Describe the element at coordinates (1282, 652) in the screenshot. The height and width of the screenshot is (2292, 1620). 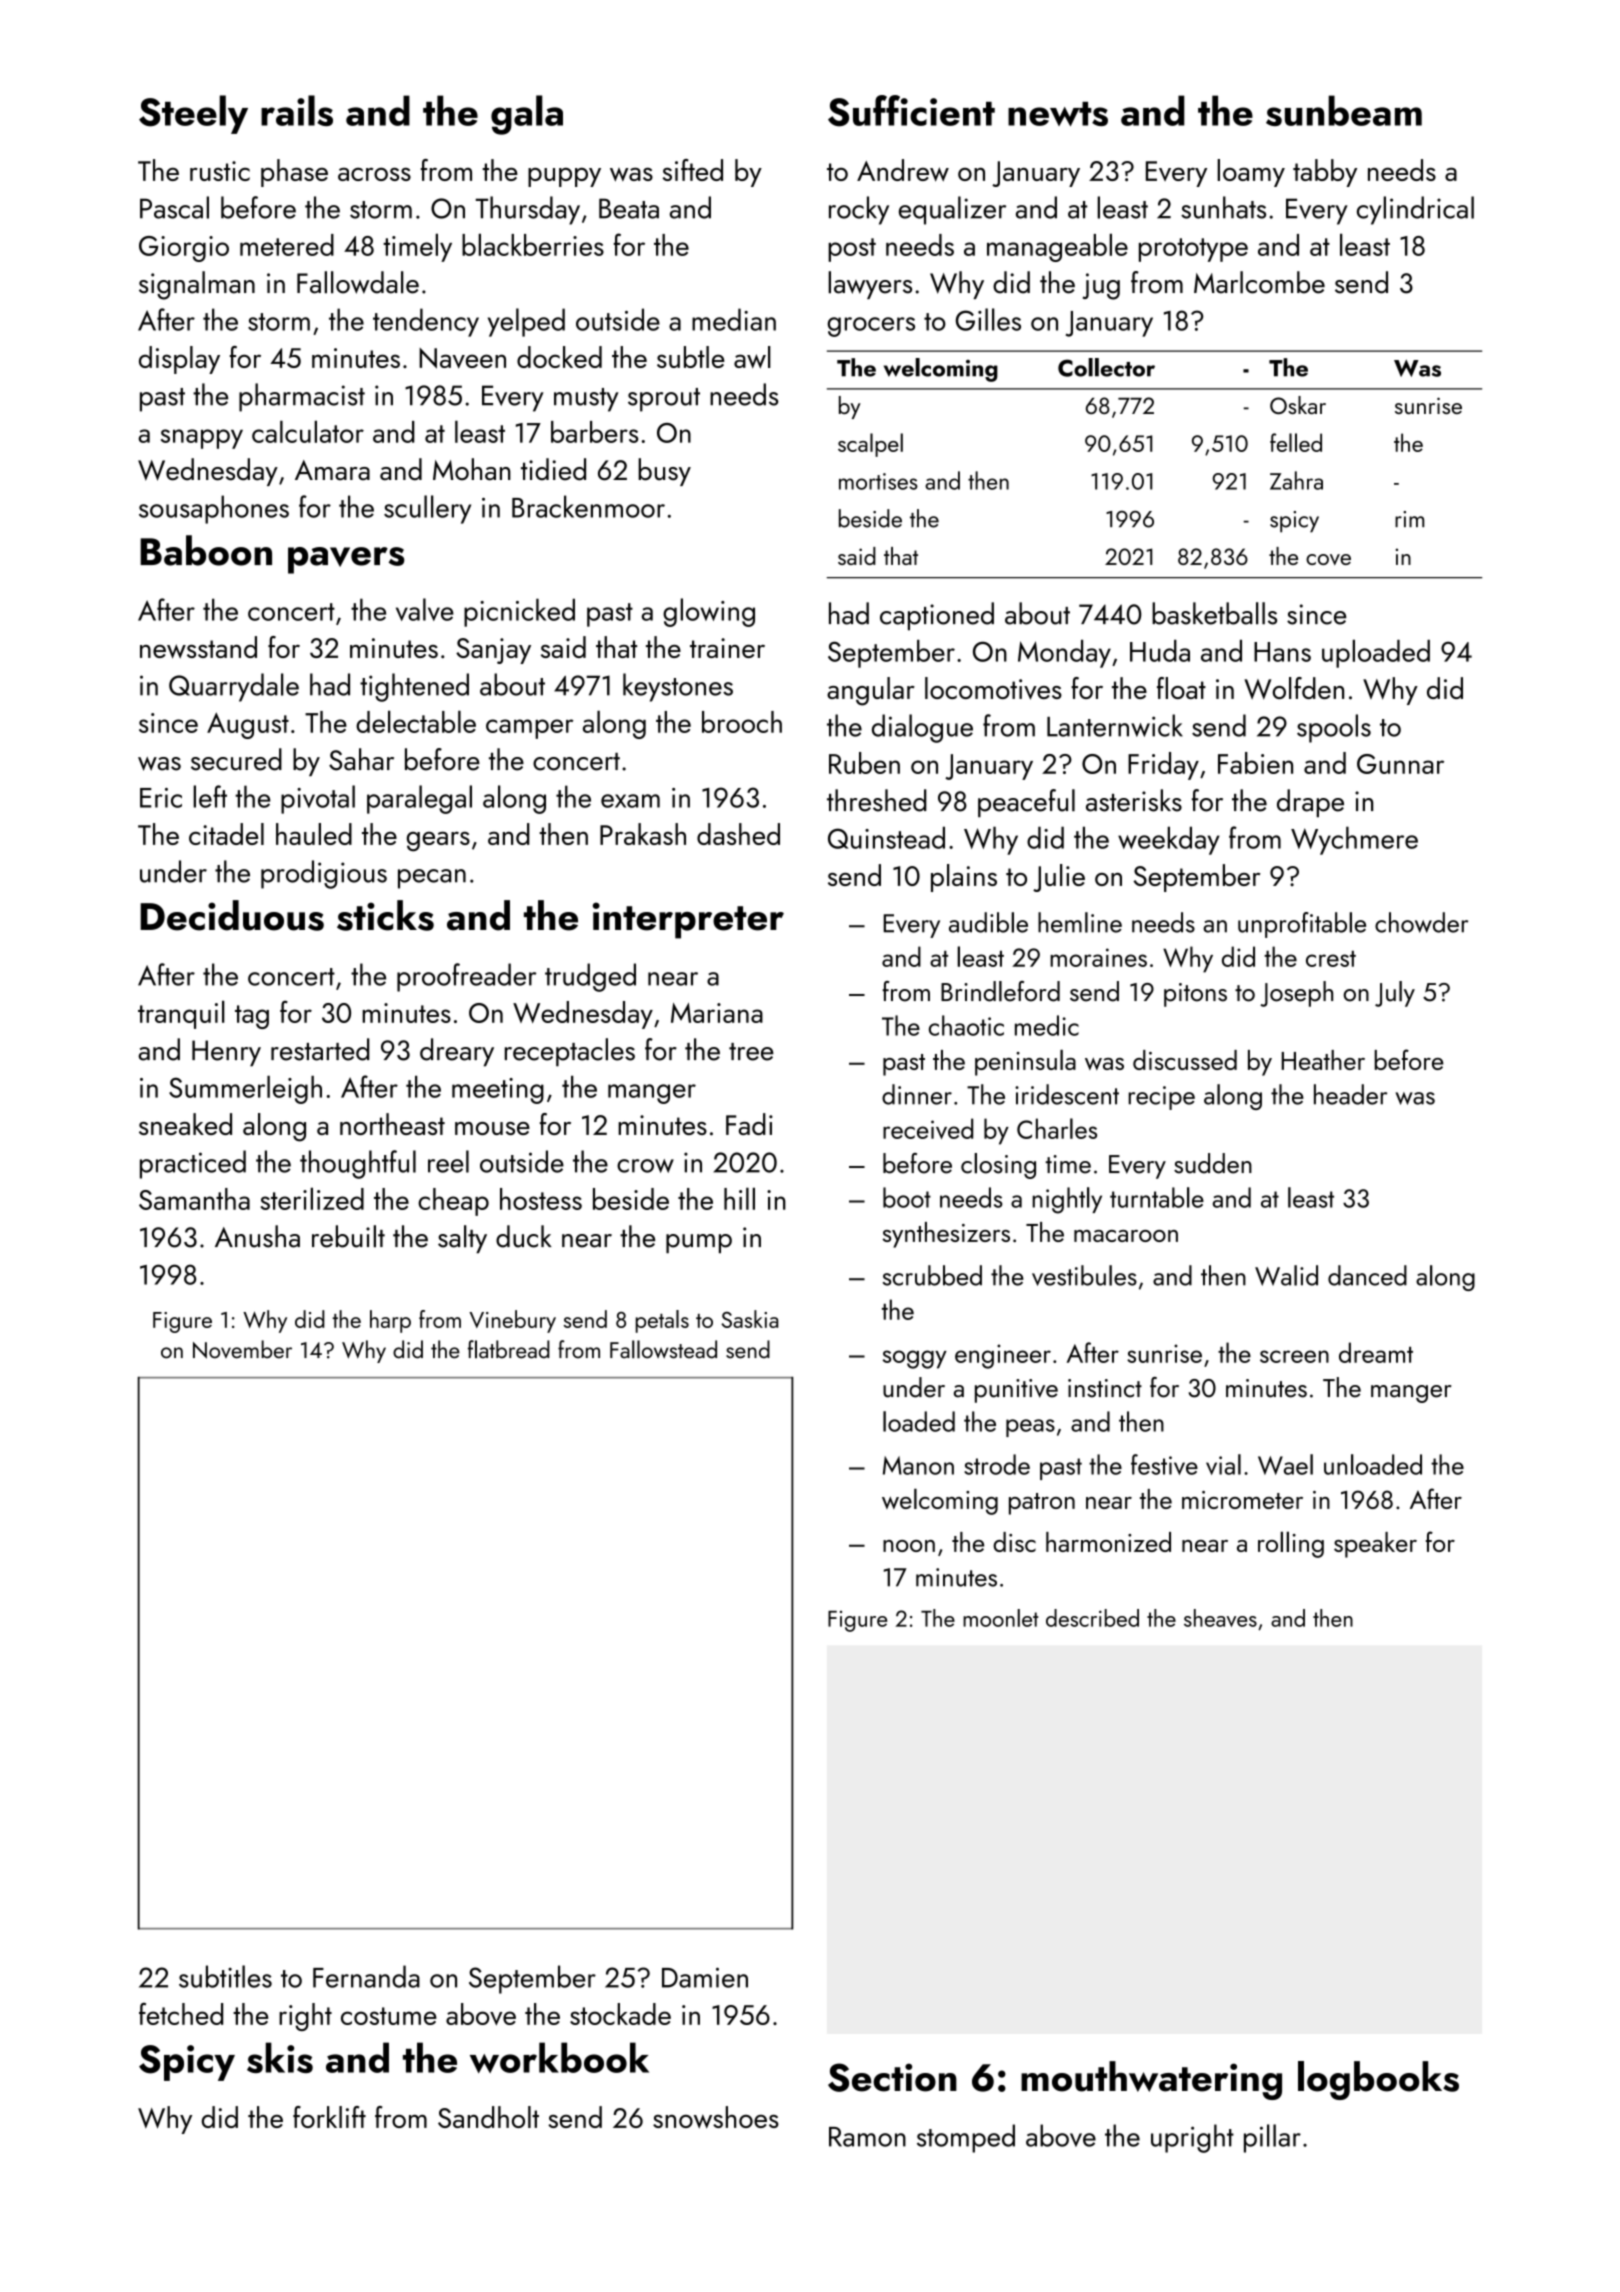
I see `Hans` at that location.
